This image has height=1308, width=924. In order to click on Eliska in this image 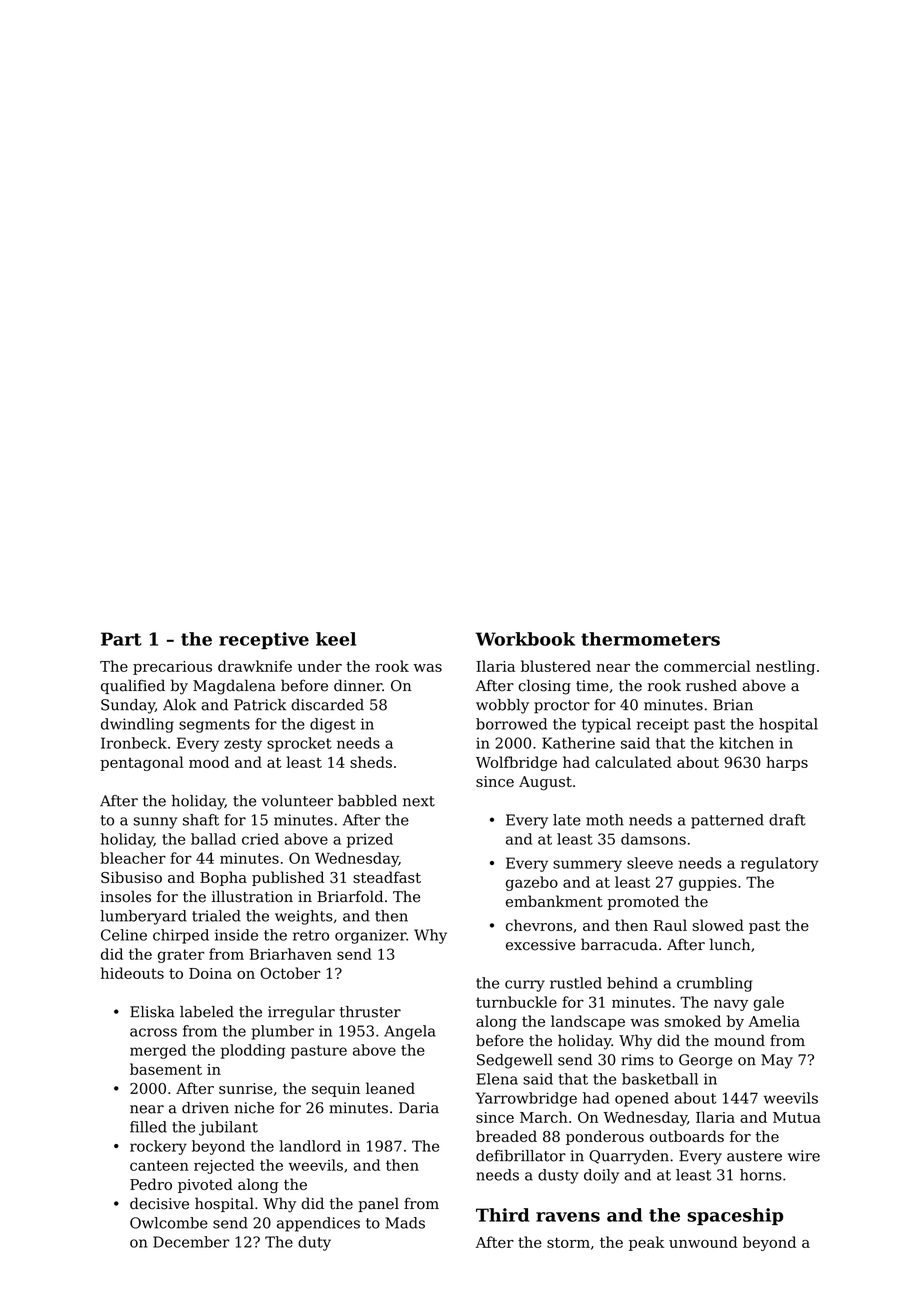, I will do `click(152, 1012)`.
